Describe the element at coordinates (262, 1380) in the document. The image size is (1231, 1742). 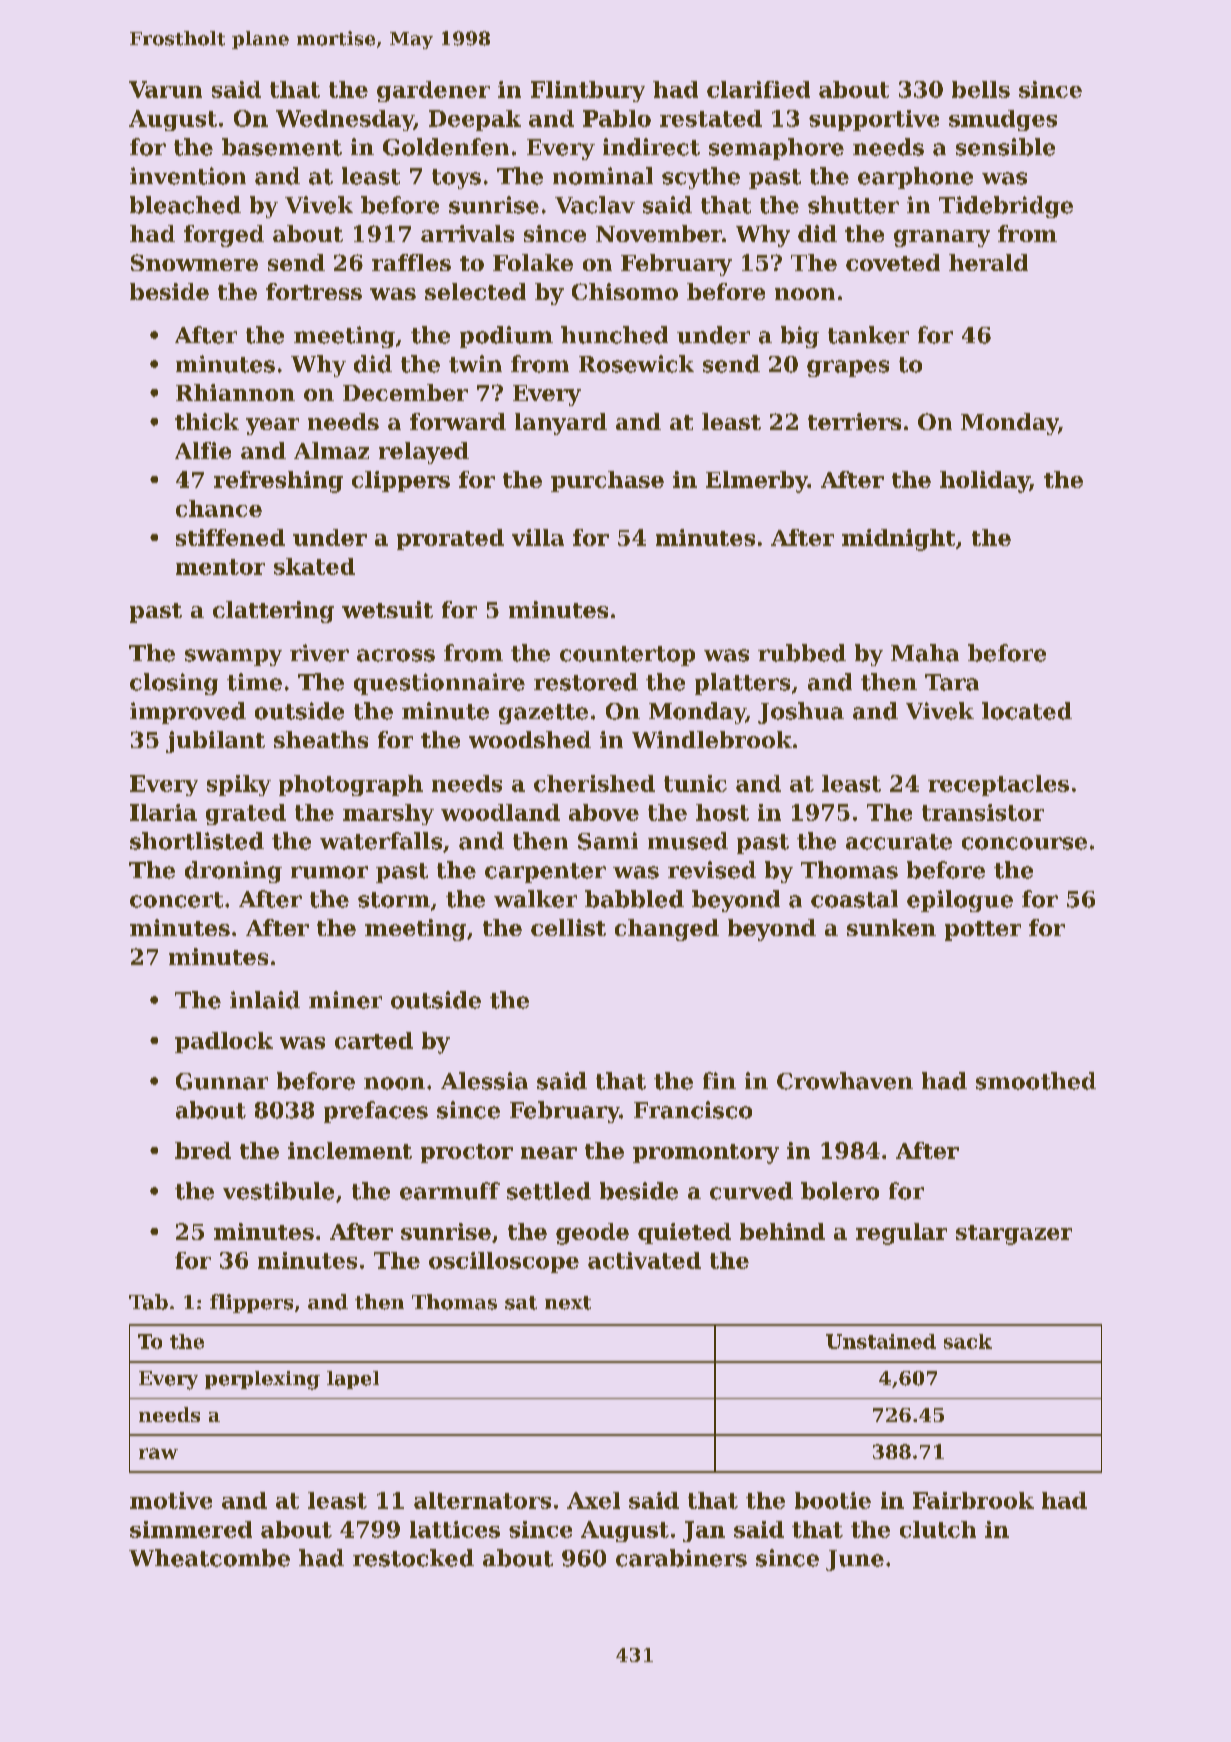
I see `perplexing` at that location.
